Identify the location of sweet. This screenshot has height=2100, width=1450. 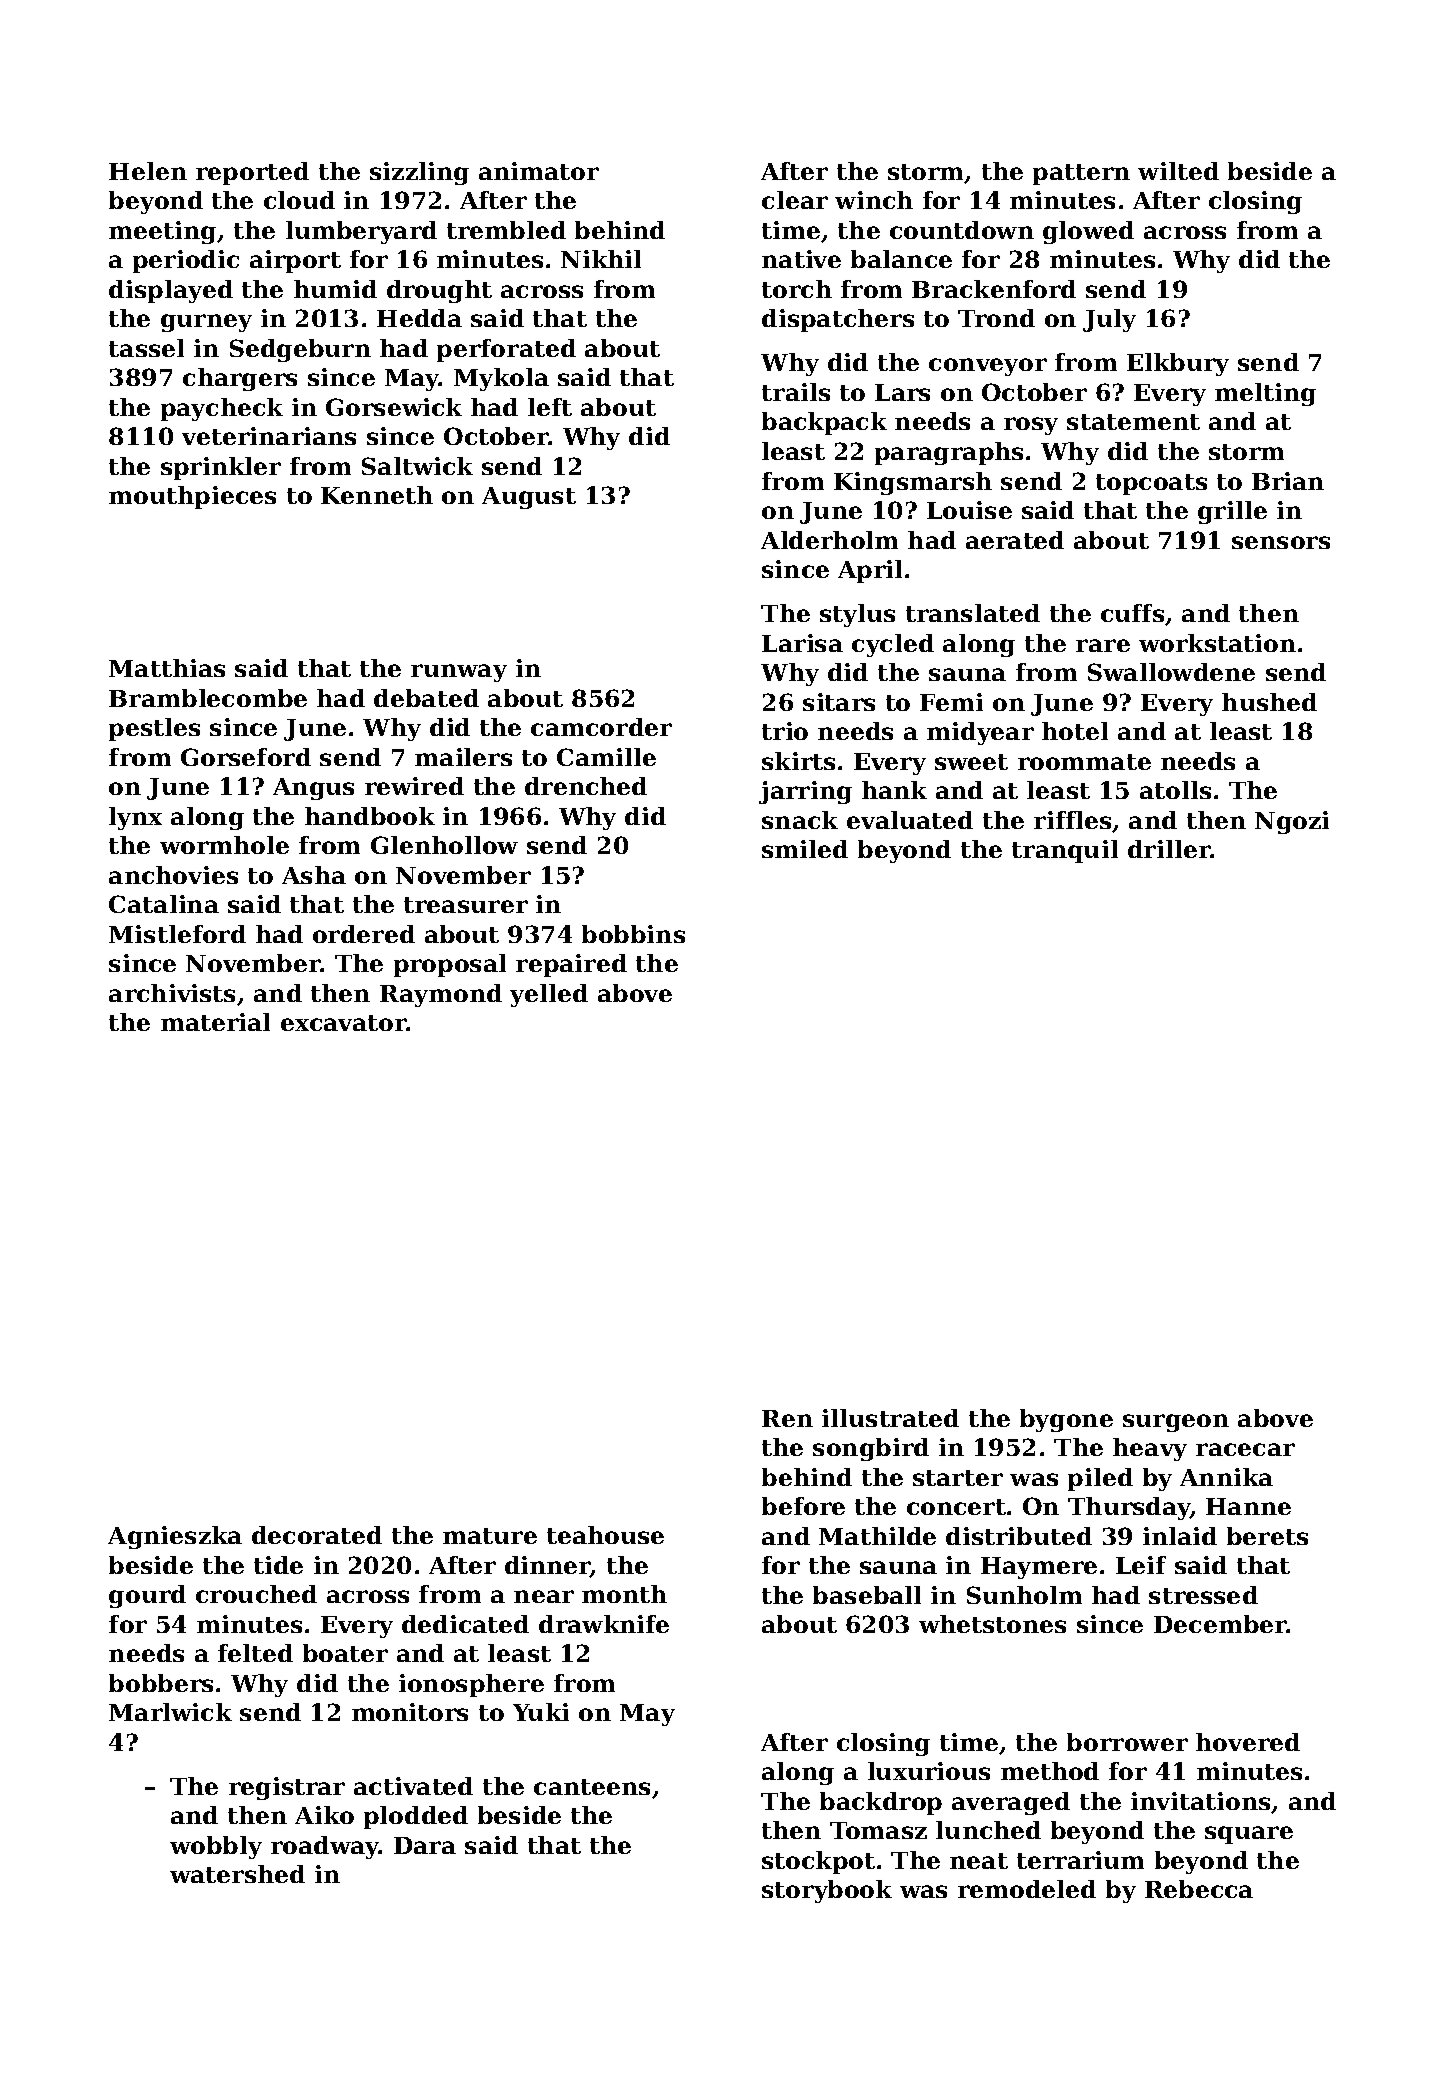
(971, 762).
